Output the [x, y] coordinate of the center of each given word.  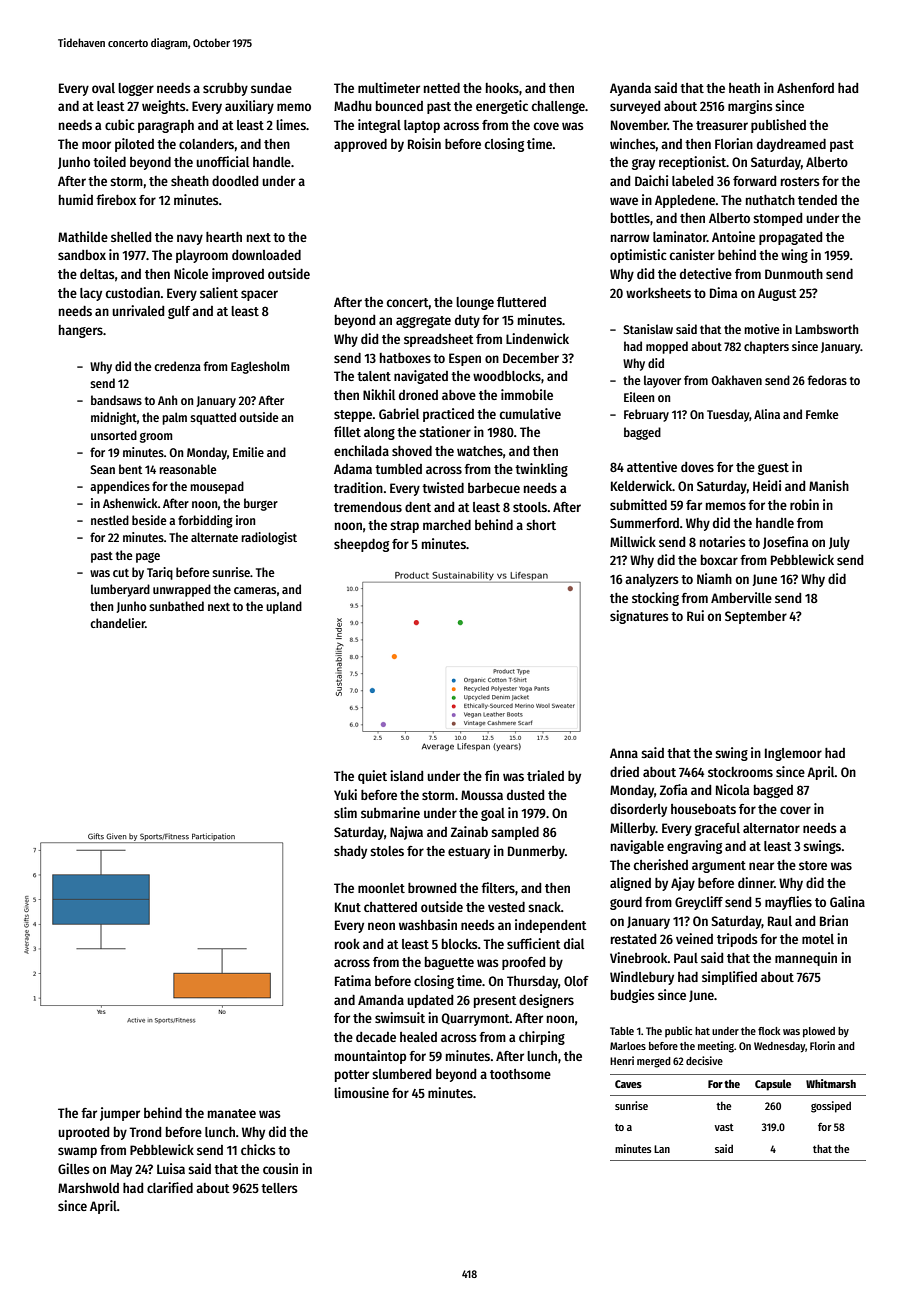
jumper [120, 1114]
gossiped [831, 1107]
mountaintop [370, 1057]
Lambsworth [827, 329]
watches [480, 451]
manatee [232, 1113]
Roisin [424, 143]
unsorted [114, 435]
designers [546, 1001]
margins [750, 107]
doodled [235, 181]
